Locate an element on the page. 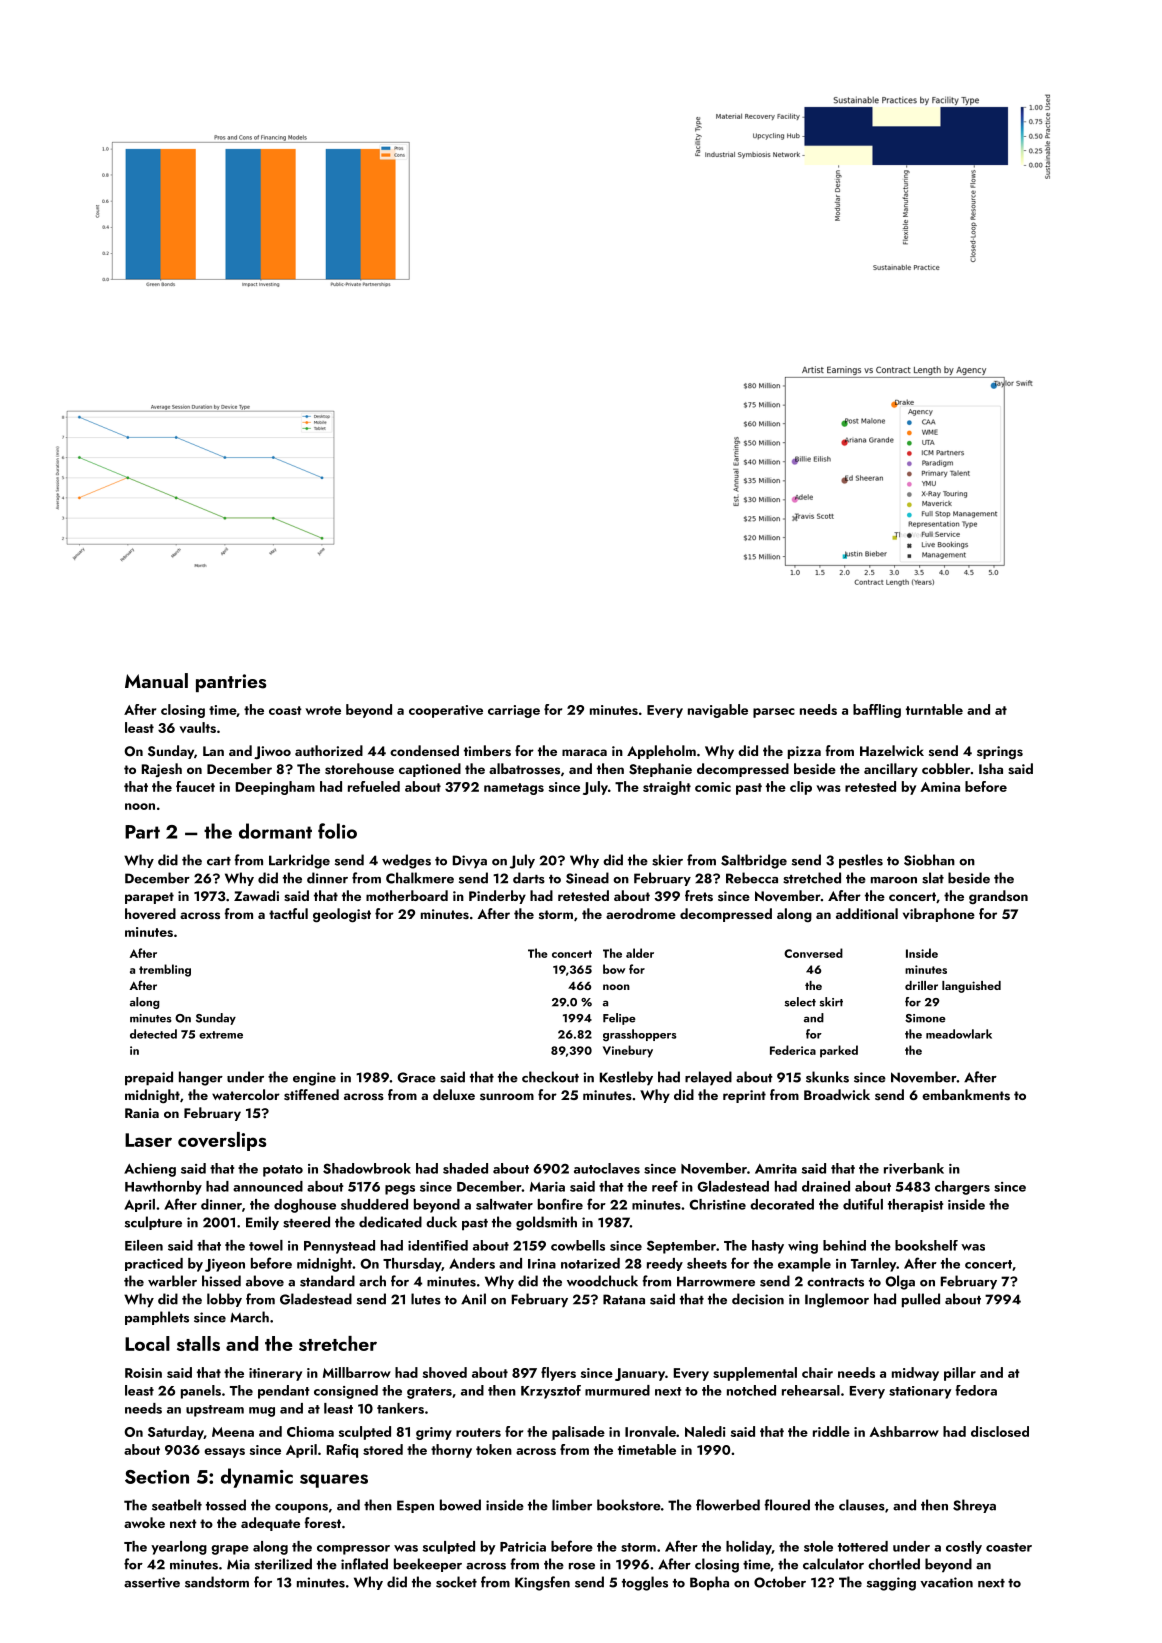 The width and height of the image is (1162, 1643). riddle is located at coordinates (831, 1431).
